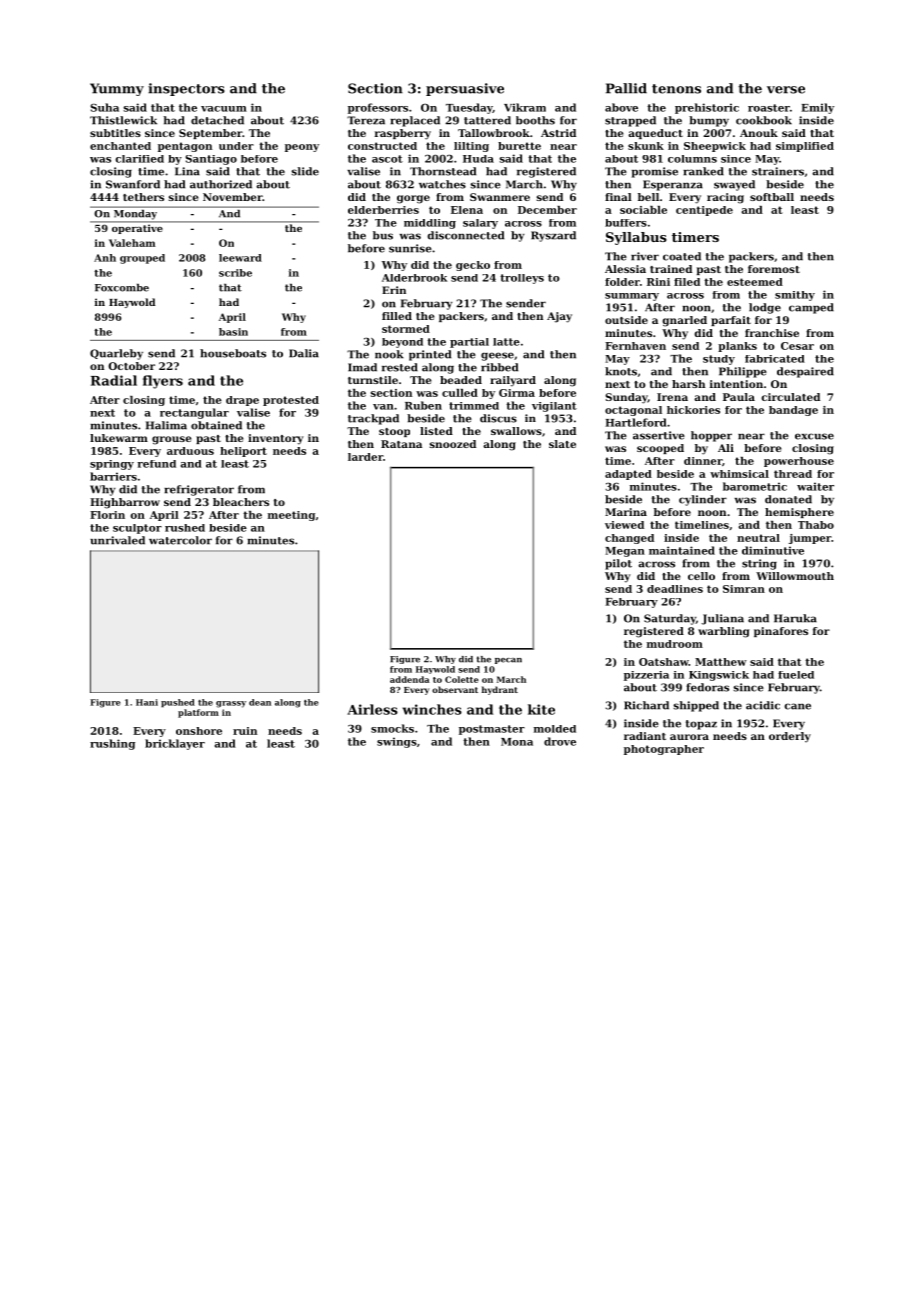 This document has height=1308, width=924. I want to click on verse, so click(786, 90).
